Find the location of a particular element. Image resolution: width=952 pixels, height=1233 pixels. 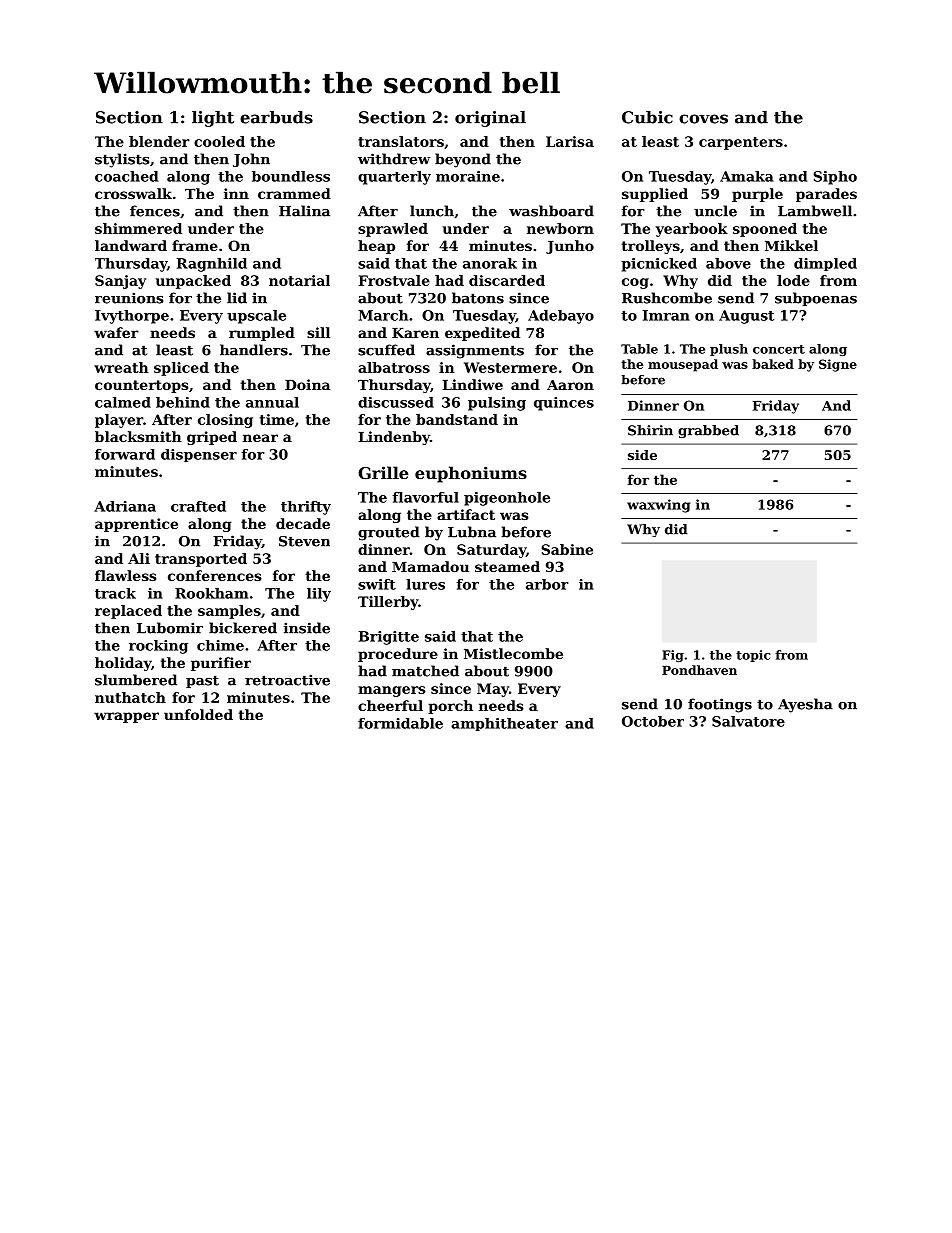

carpenters is located at coordinates (741, 143).
